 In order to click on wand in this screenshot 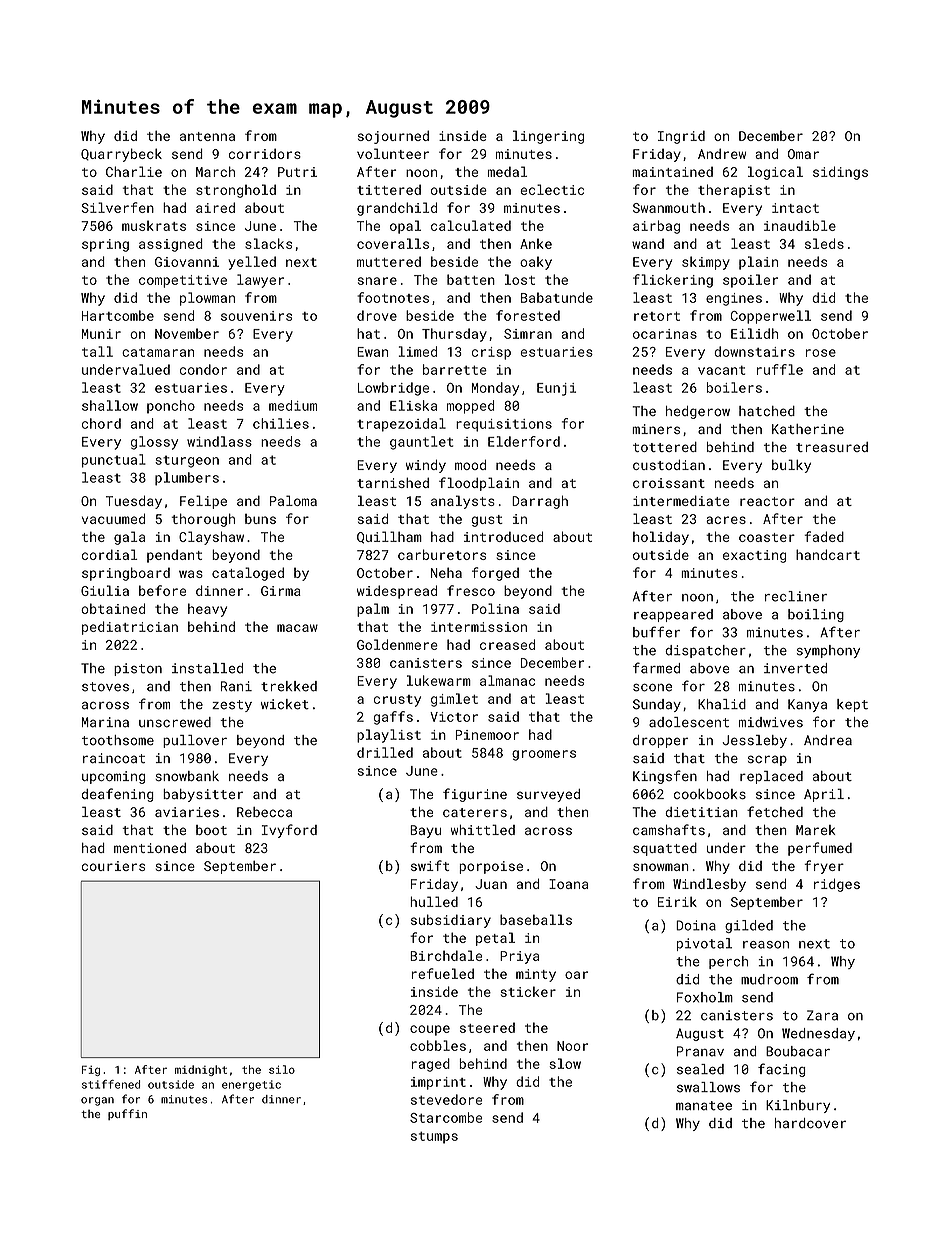, I will do `click(648, 243)`.
